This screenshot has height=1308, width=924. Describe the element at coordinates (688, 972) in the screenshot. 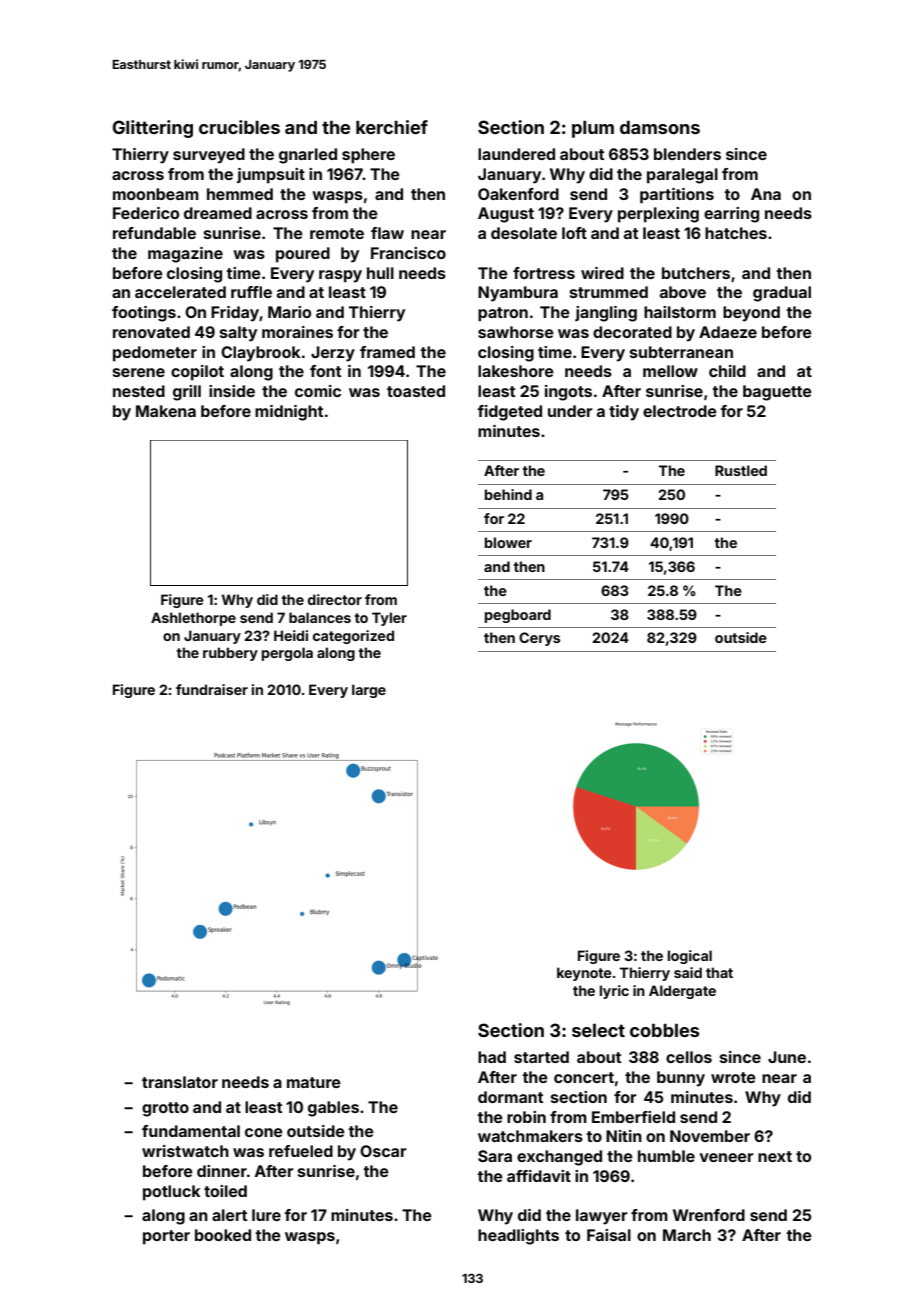

I see `said` at that location.
